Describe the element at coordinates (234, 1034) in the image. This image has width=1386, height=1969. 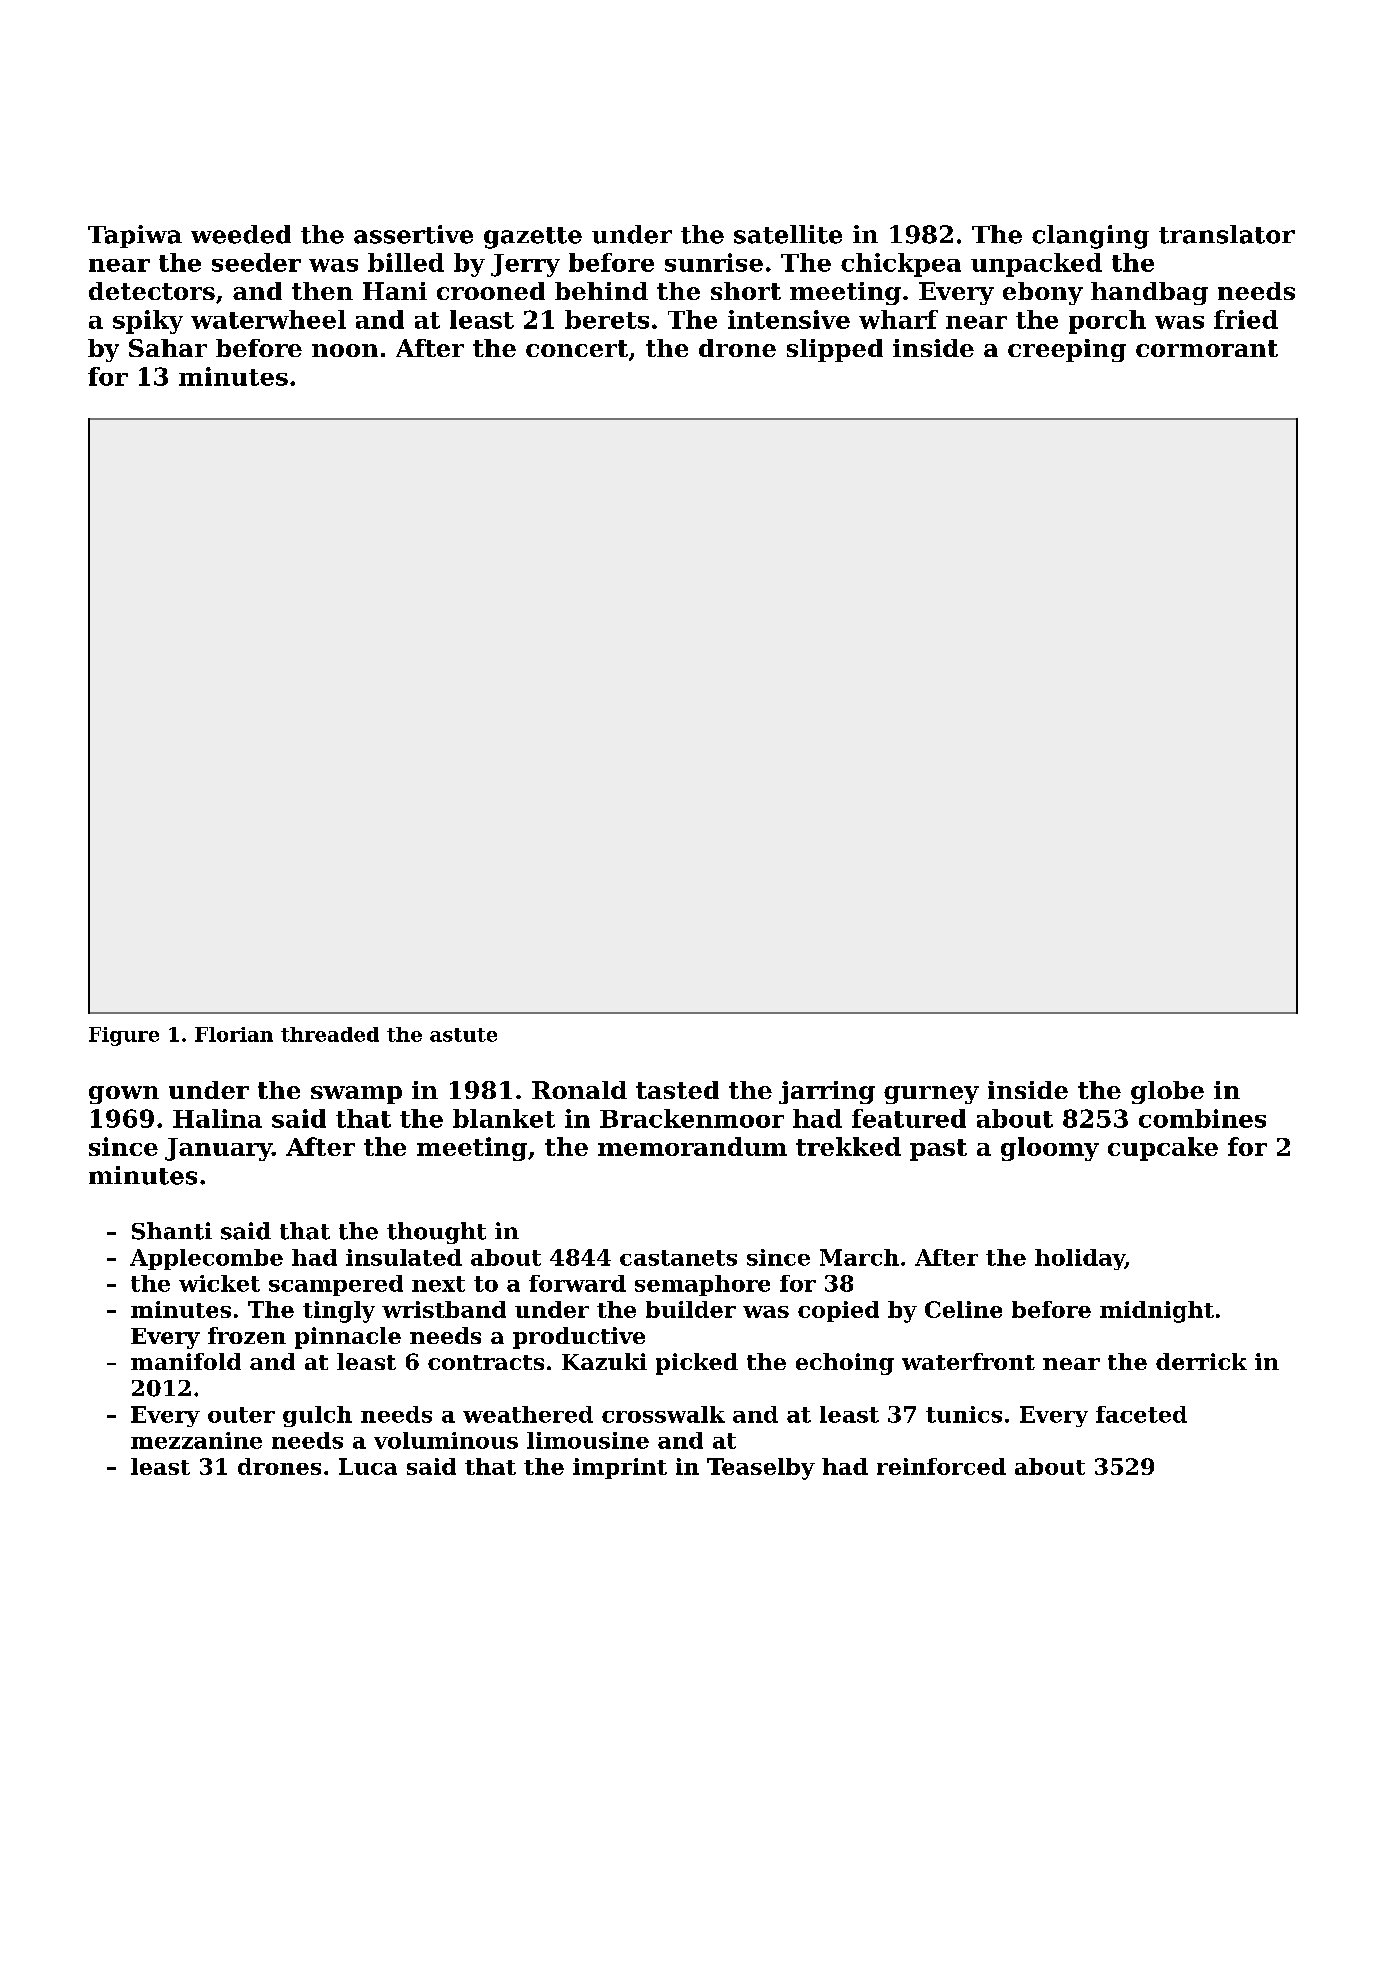
I see `Florian` at that location.
